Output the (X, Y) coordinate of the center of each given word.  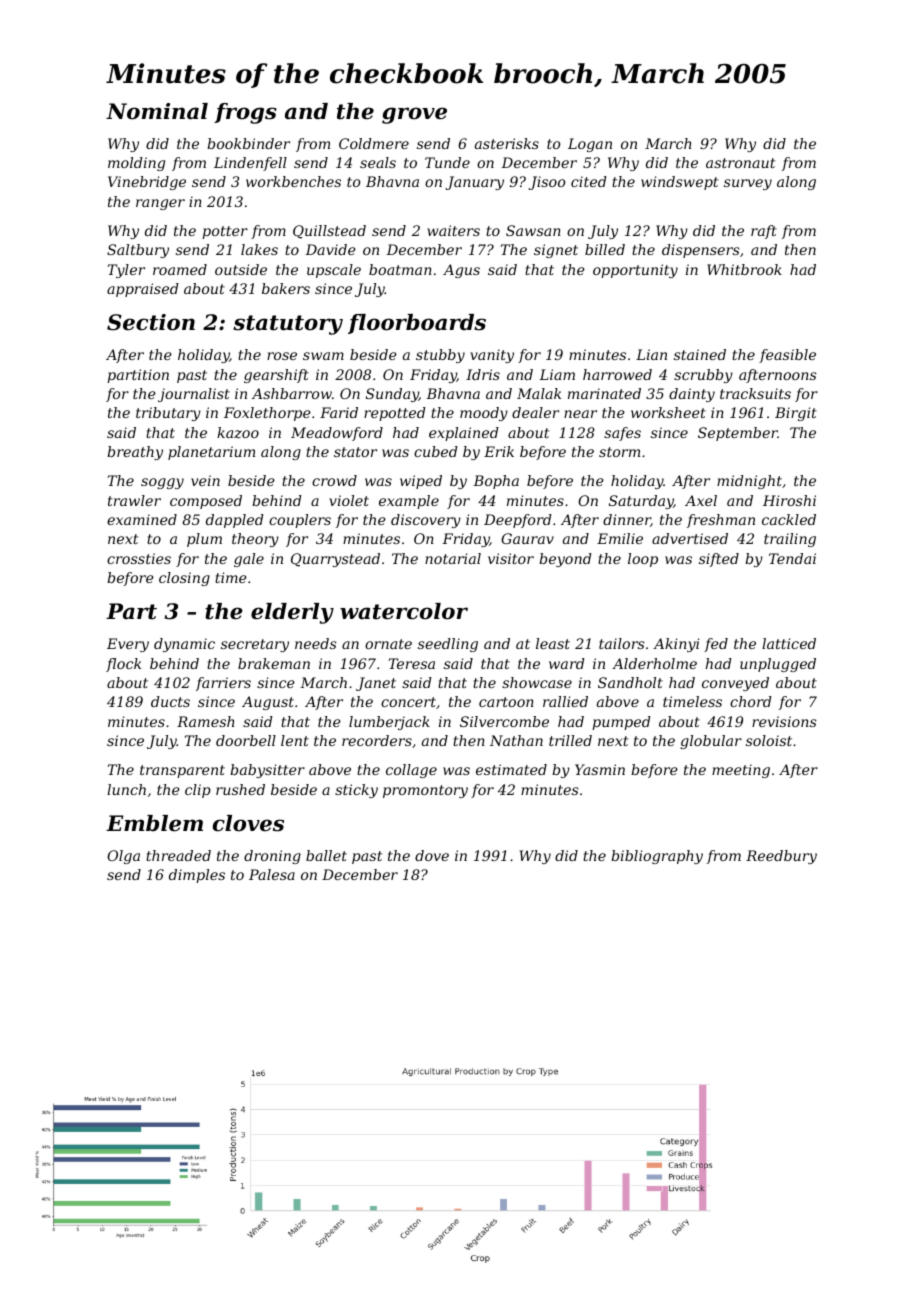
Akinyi (676, 645)
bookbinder (248, 143)
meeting (741, 771)
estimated (511, 769)
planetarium (211, 453)
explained (464, 434)
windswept (679, 183)
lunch (126, 789)
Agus (461, 271)
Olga (123, 857)
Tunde (447, 162)
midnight (749, 482)
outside (241, 269)
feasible (787, 356)
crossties (139, 558)
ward (567, 663)
